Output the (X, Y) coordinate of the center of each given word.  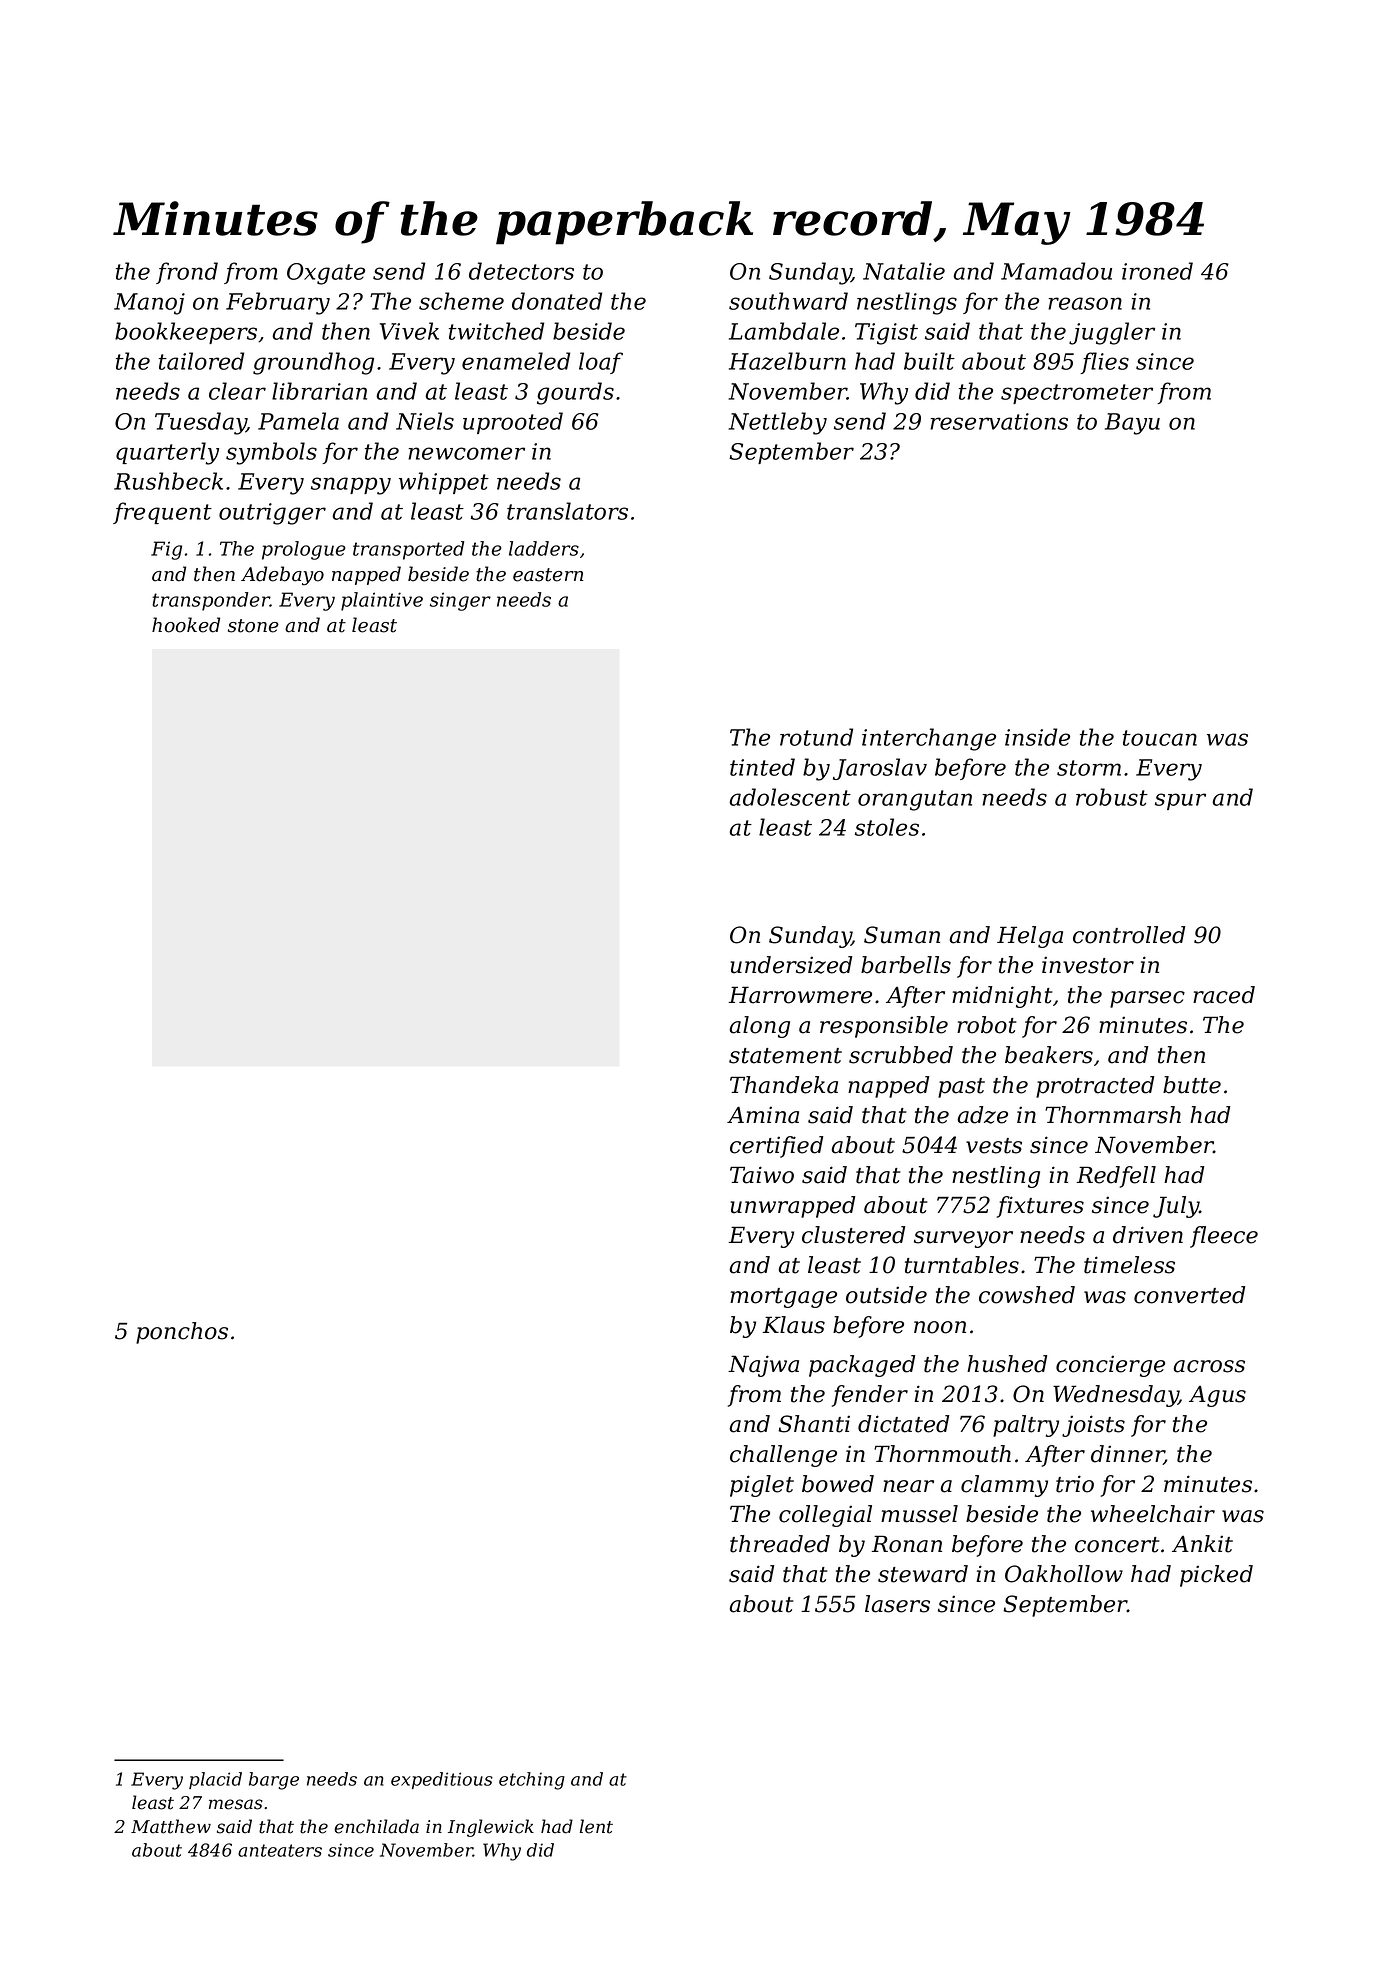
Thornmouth (942, 1454)
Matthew (171, 1826)
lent (596, 1826)
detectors (521, 271)
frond (187, 273)
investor (1088, 965)
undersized (791, 965)
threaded (780, 1544)
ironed (1157, 271)
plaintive (382, 601)
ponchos (182, 1333)
